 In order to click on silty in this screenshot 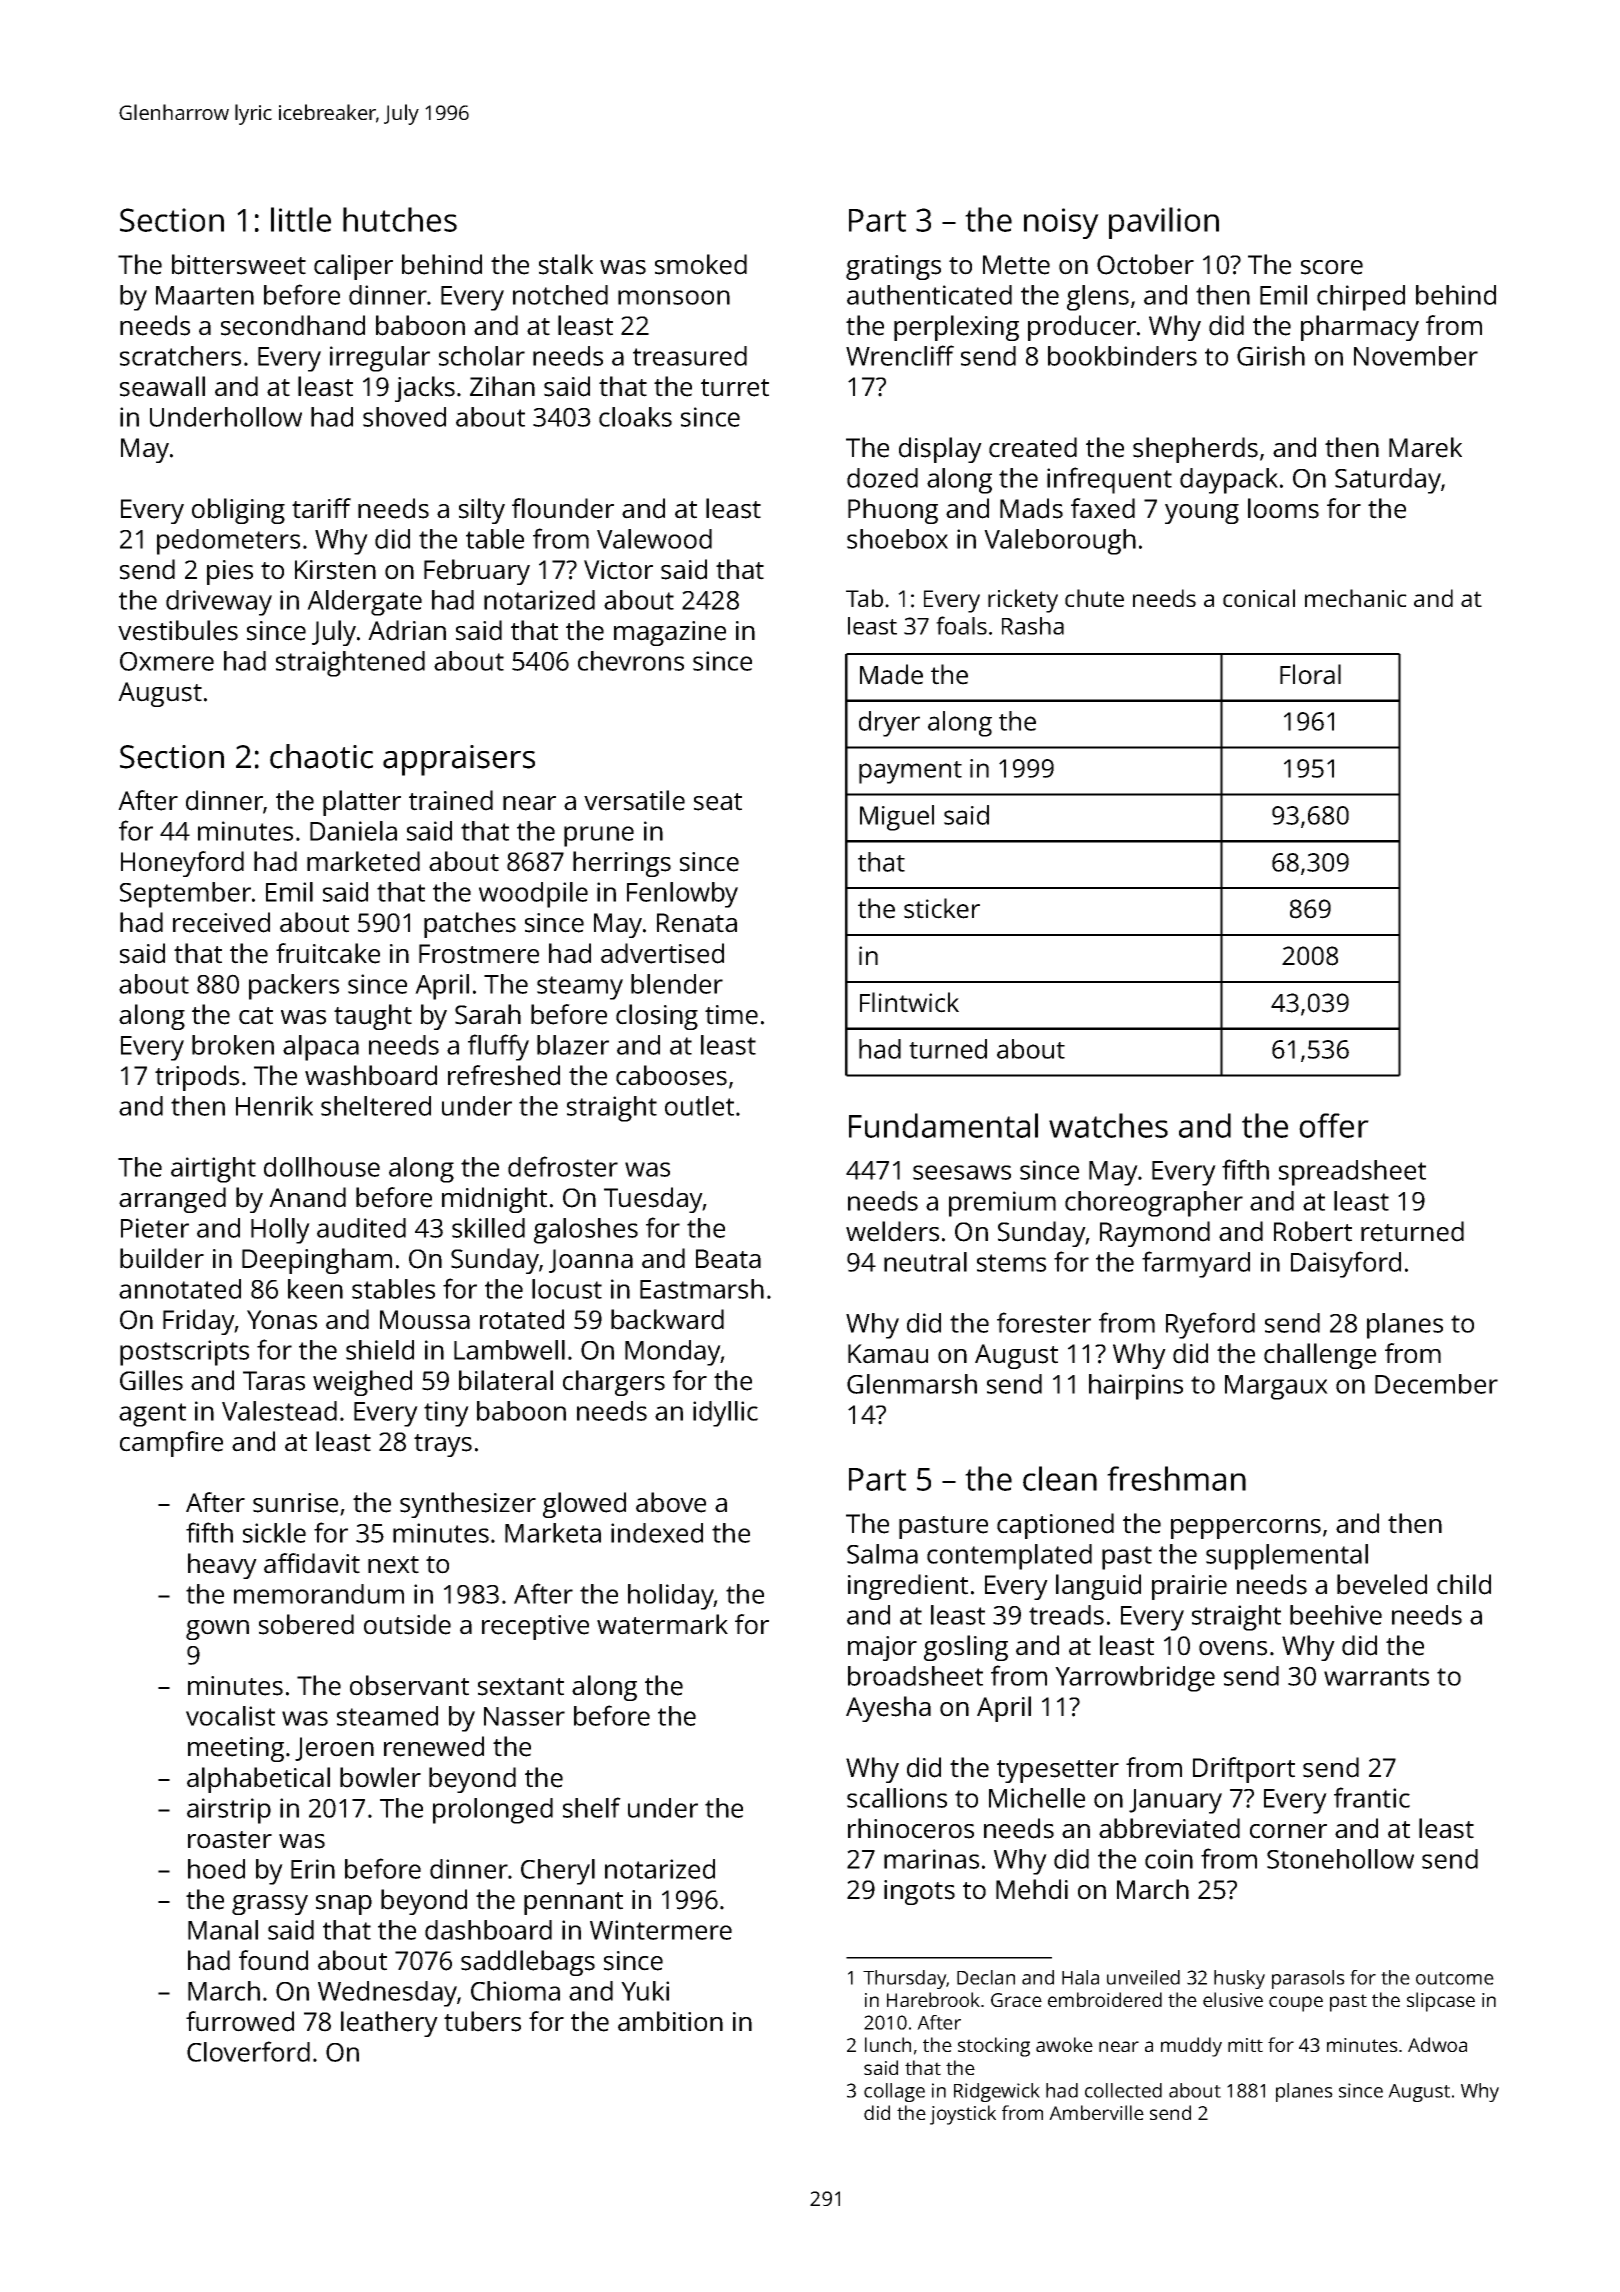, I will do `click(482, 511)`.
